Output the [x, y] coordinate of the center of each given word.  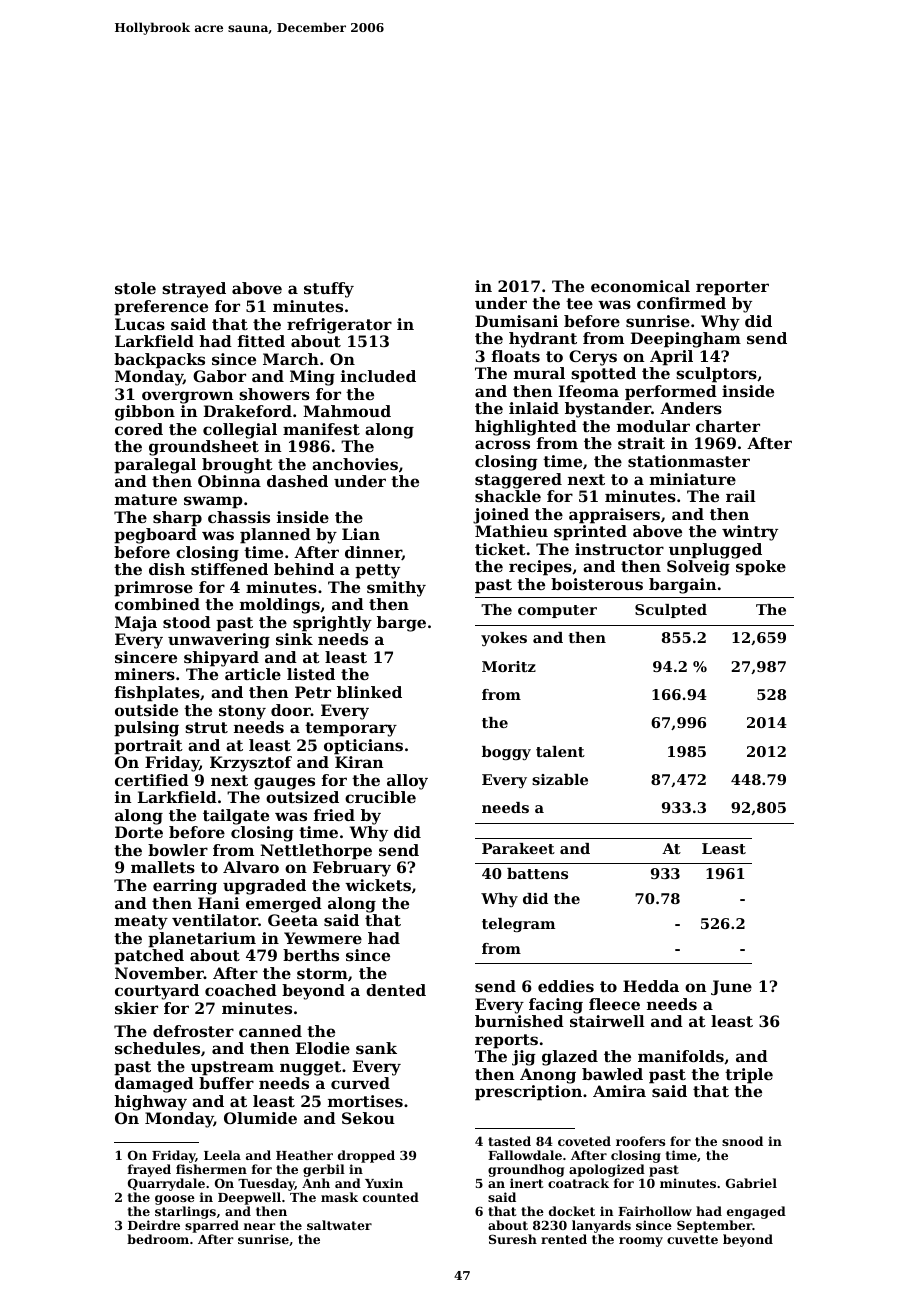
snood [742, 1141]
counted [391, 1197]
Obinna [229, 481]
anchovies [355, 464]
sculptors [716, 375]
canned [270, 1031]
